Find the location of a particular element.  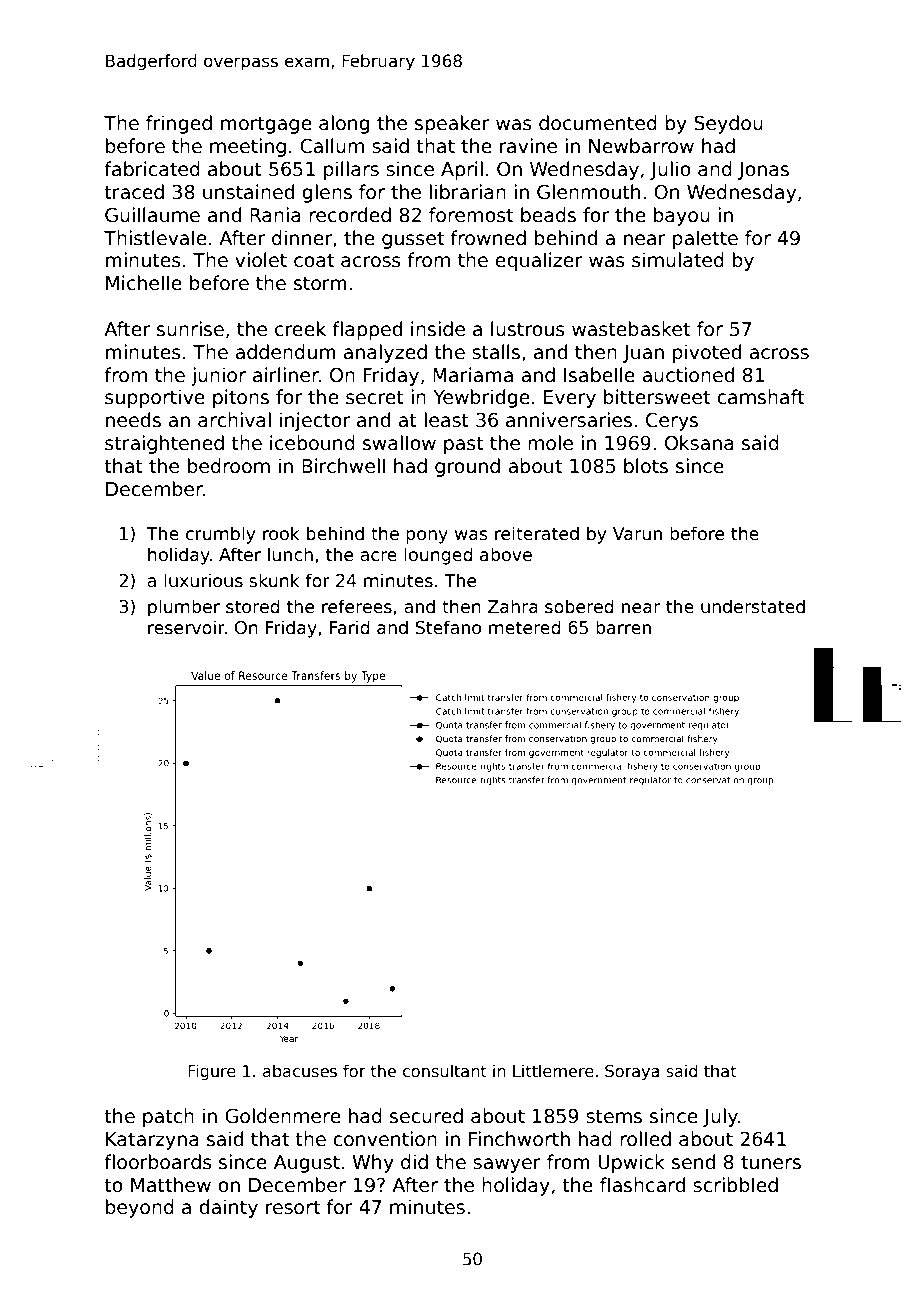

speaker is located at coordinates (452, 124).
